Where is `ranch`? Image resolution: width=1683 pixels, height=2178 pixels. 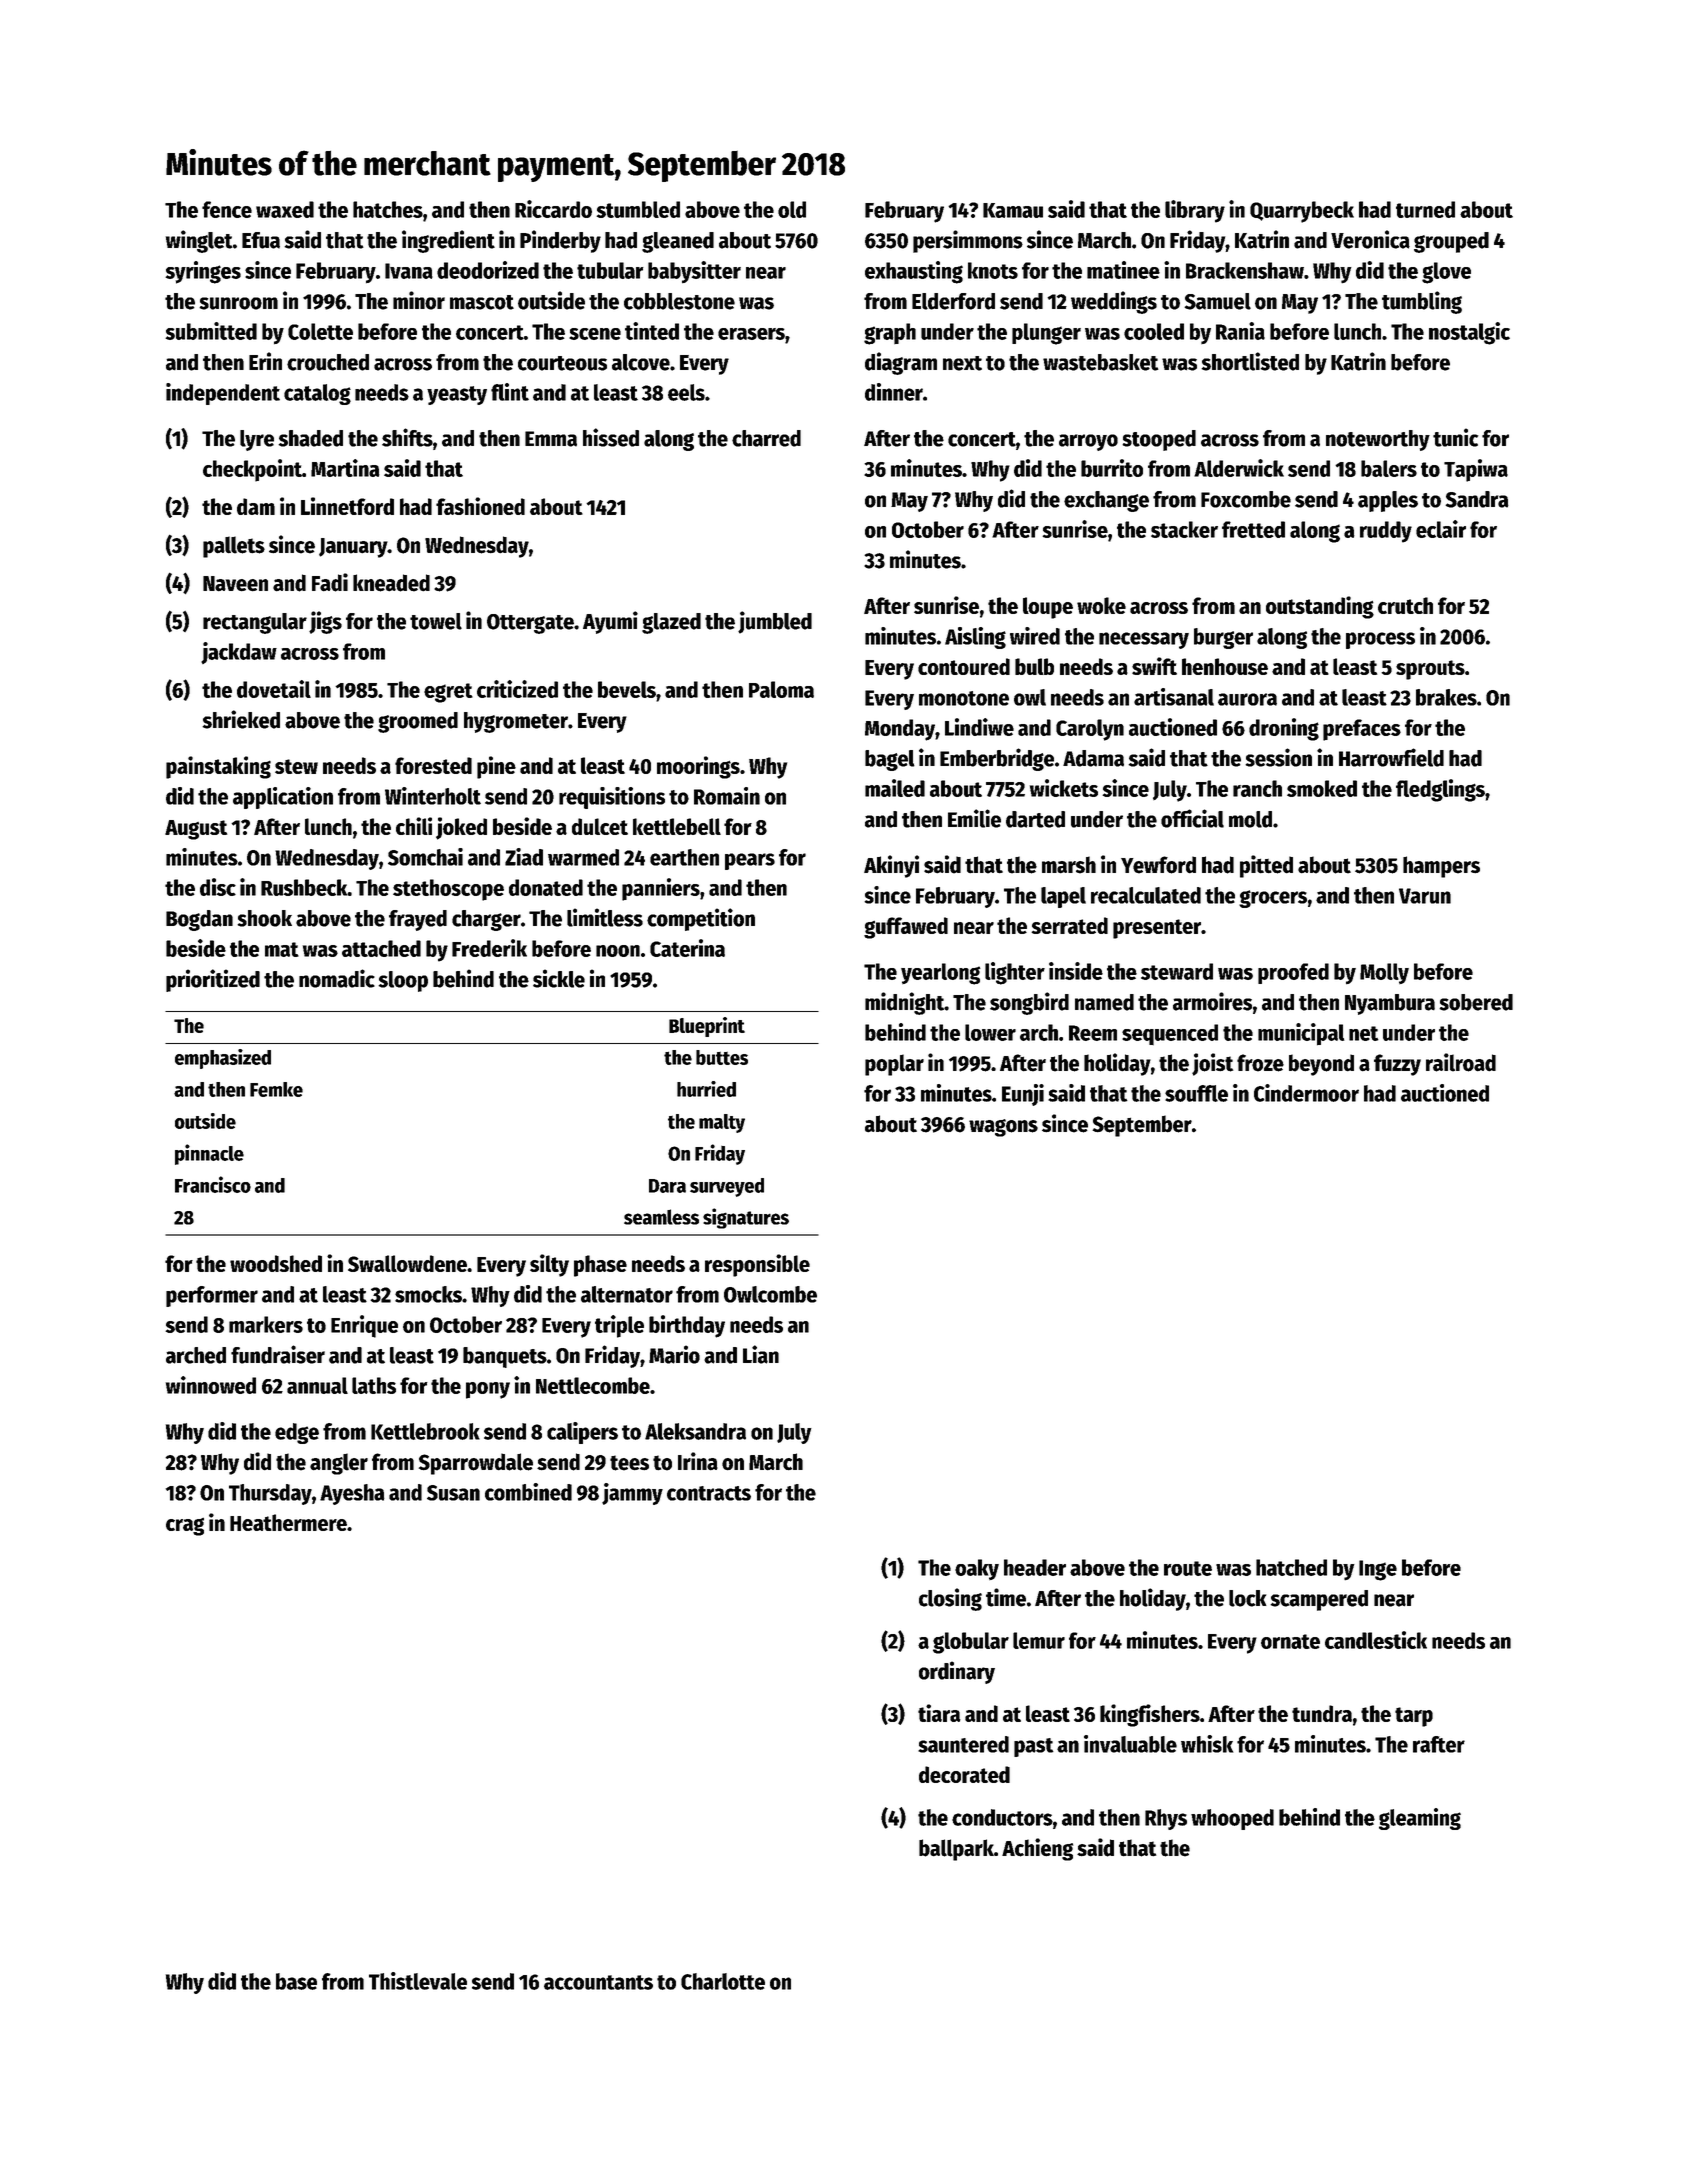
ranch is located at coordinates (1257, 788).
